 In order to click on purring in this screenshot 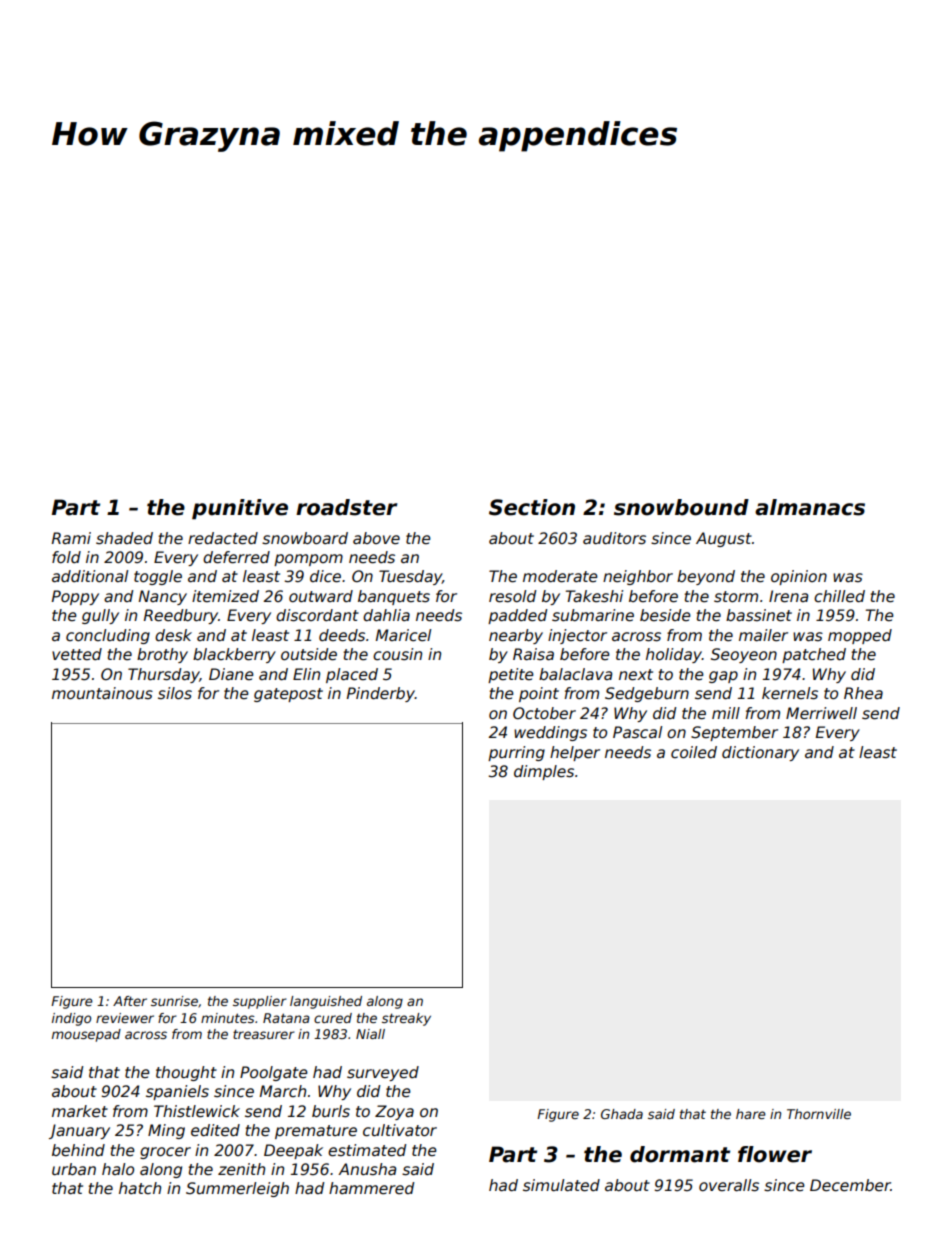, I will do `click(516, 753)`.
